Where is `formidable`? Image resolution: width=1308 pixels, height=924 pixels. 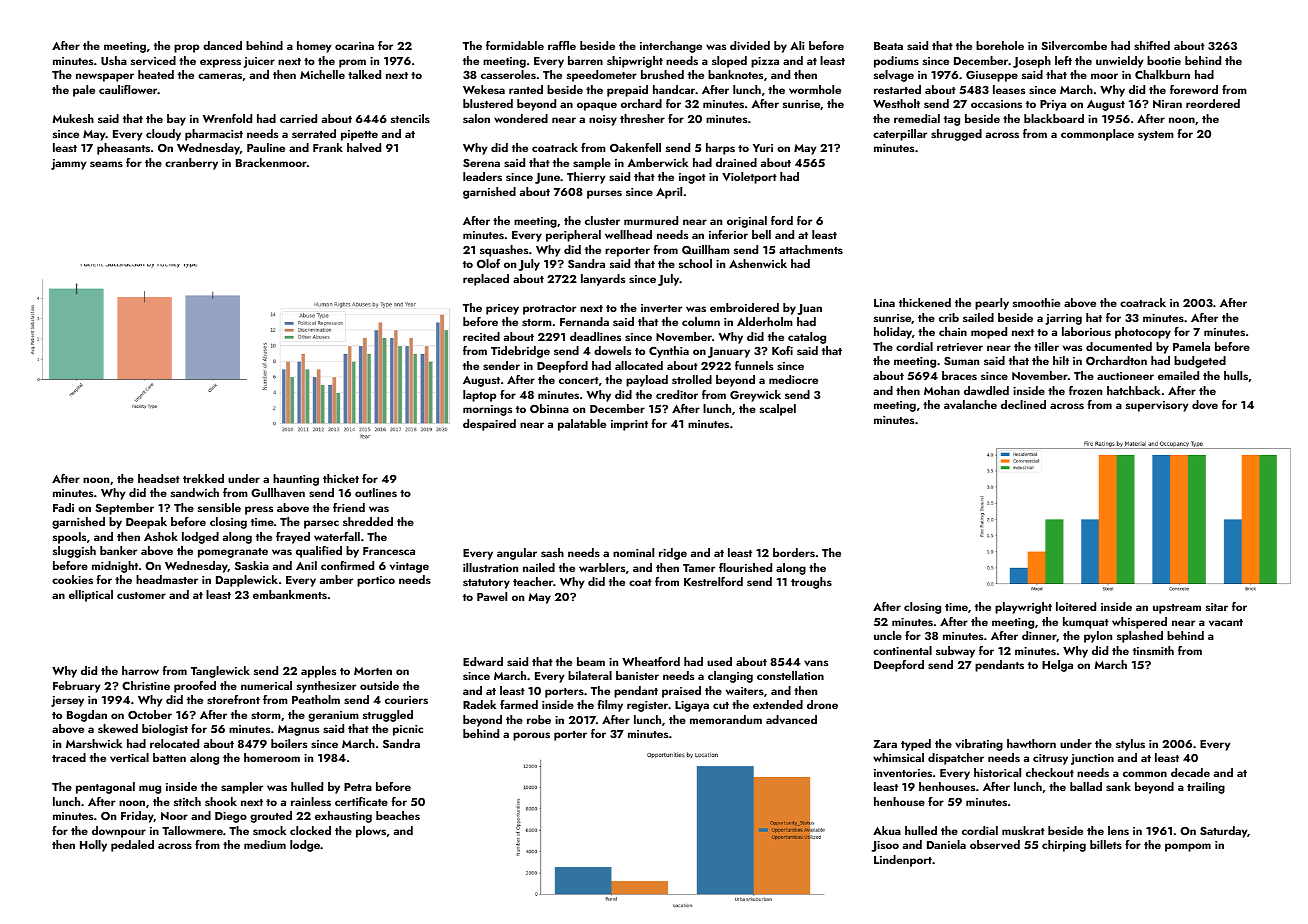
formidable is located at coordinates (515, 45).
